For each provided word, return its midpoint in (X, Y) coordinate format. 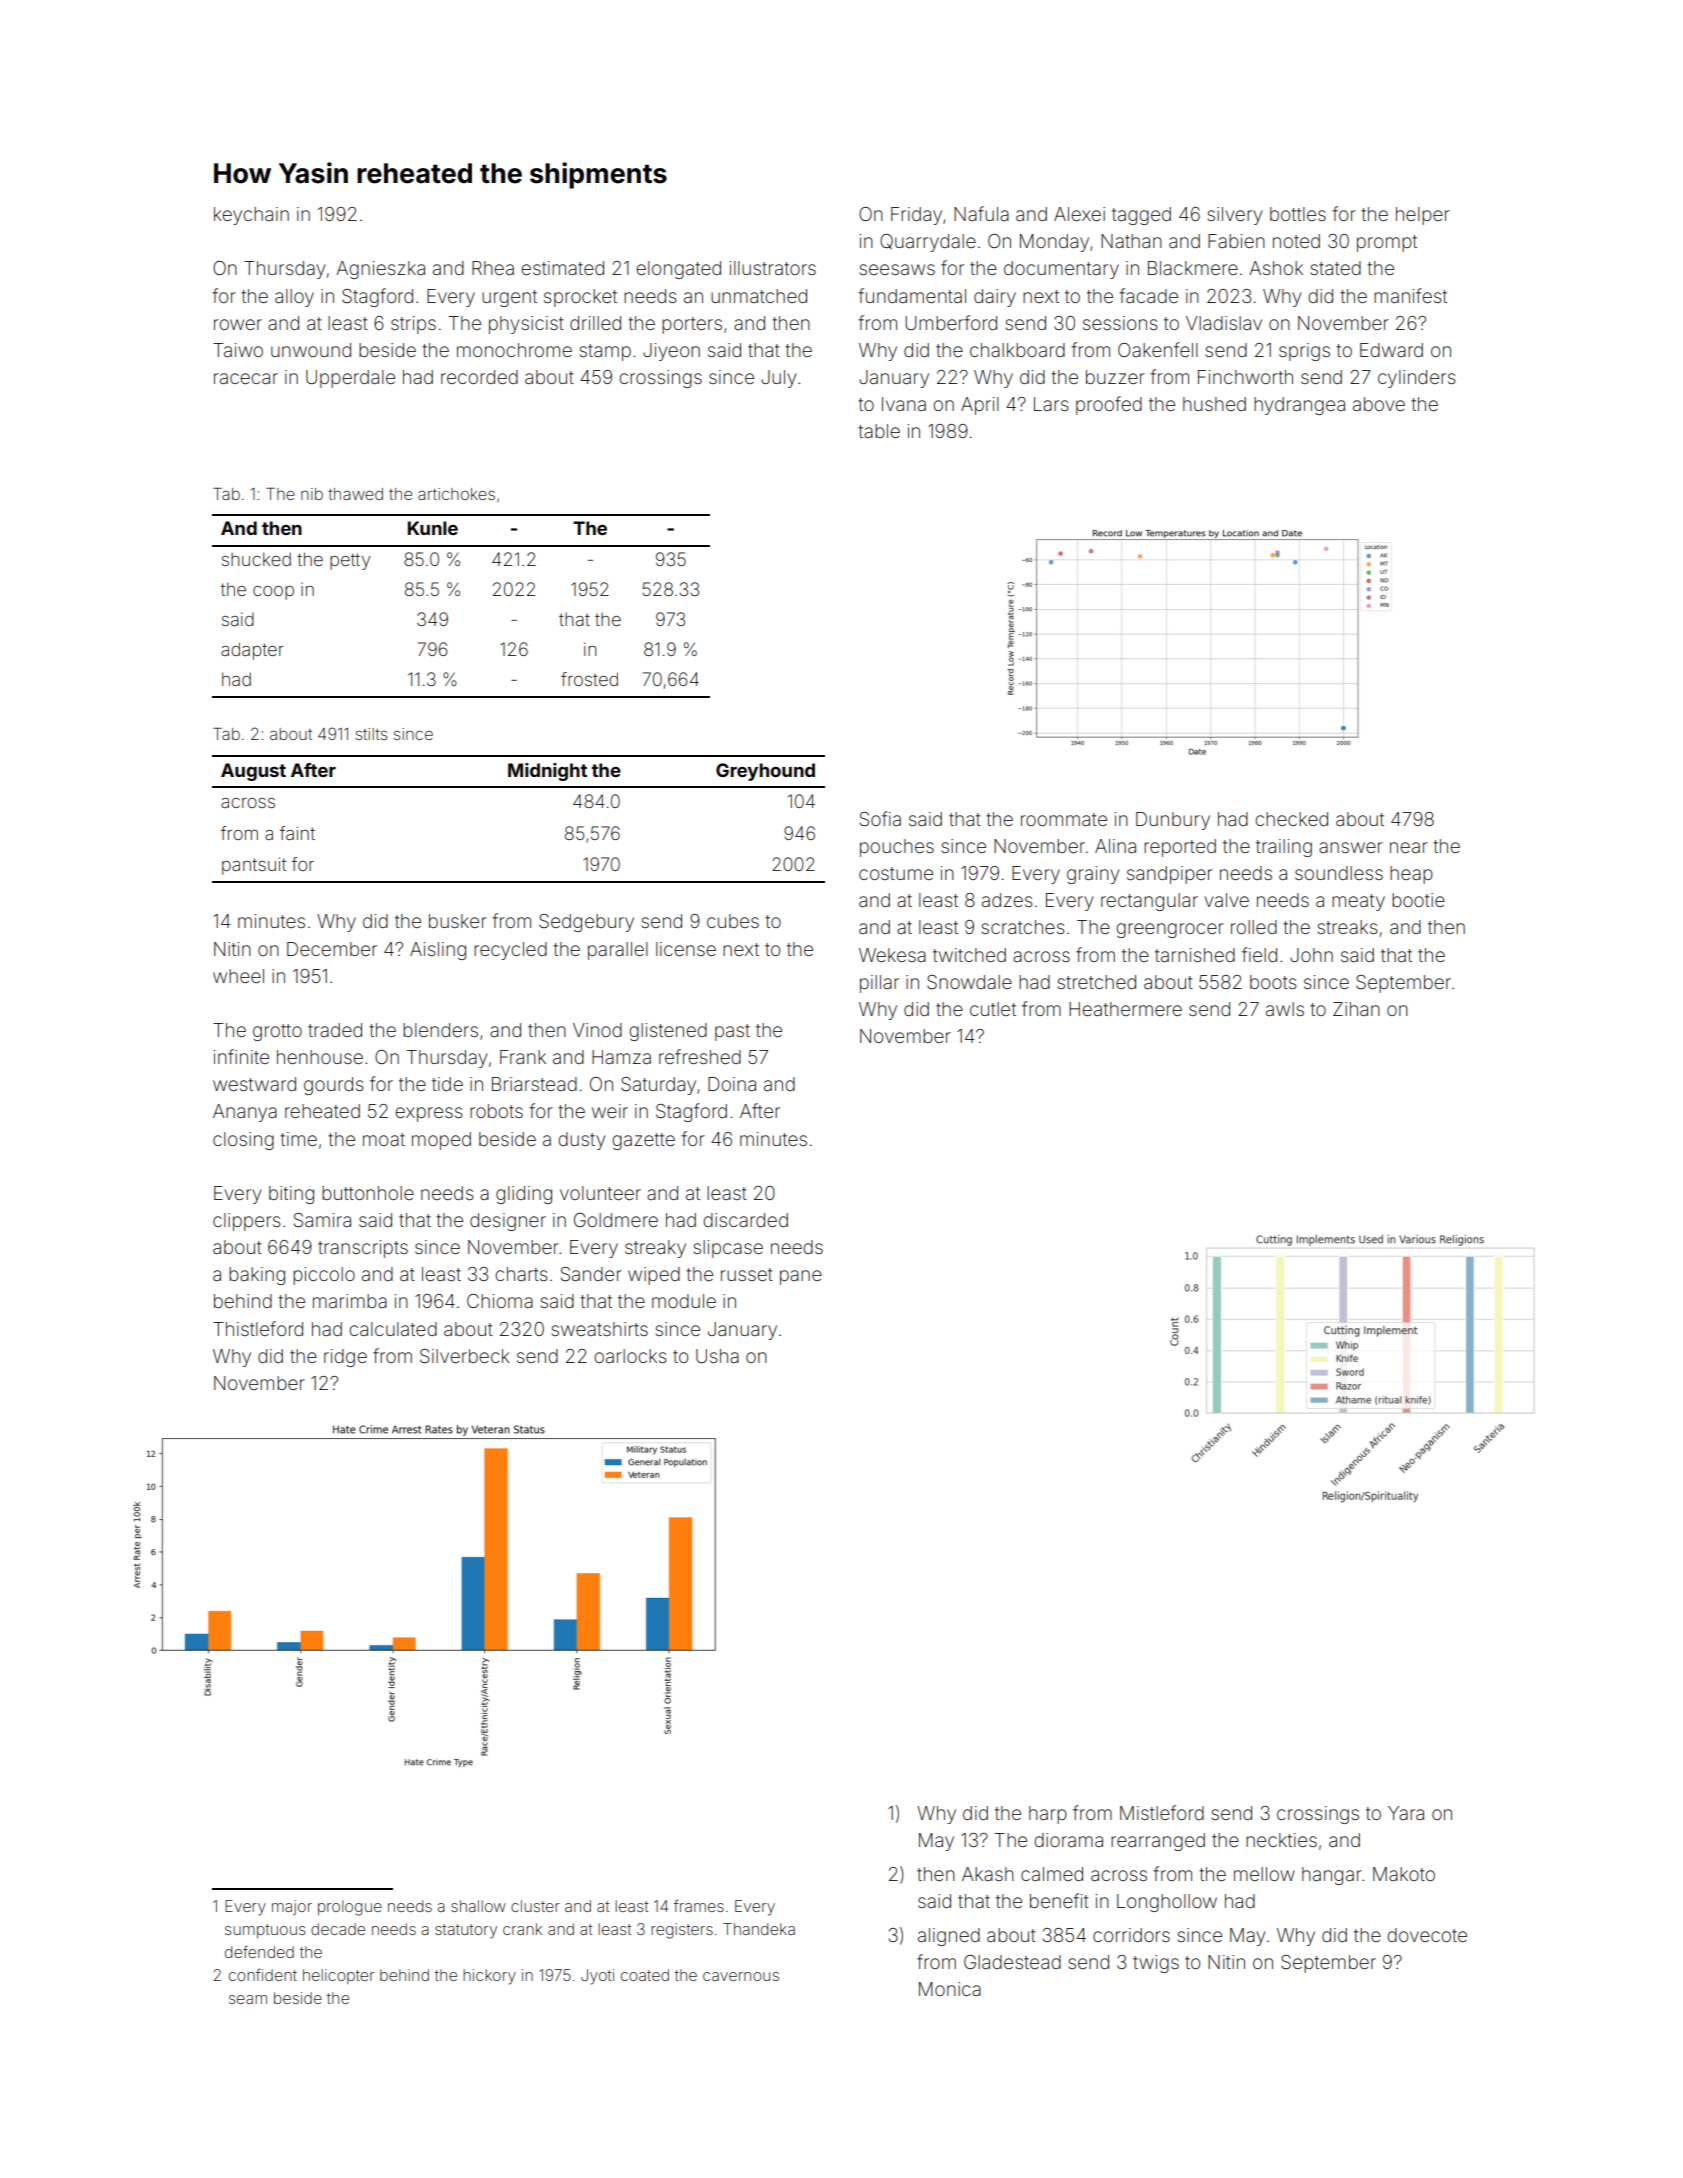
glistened (668, 1032)
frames (699, 1905)
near (1409, 847)
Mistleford (1162, 1812)
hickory (489, 1977)
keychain (251, 216)
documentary (1061, 270)
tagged (1141, 216)
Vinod (597, 1030)
